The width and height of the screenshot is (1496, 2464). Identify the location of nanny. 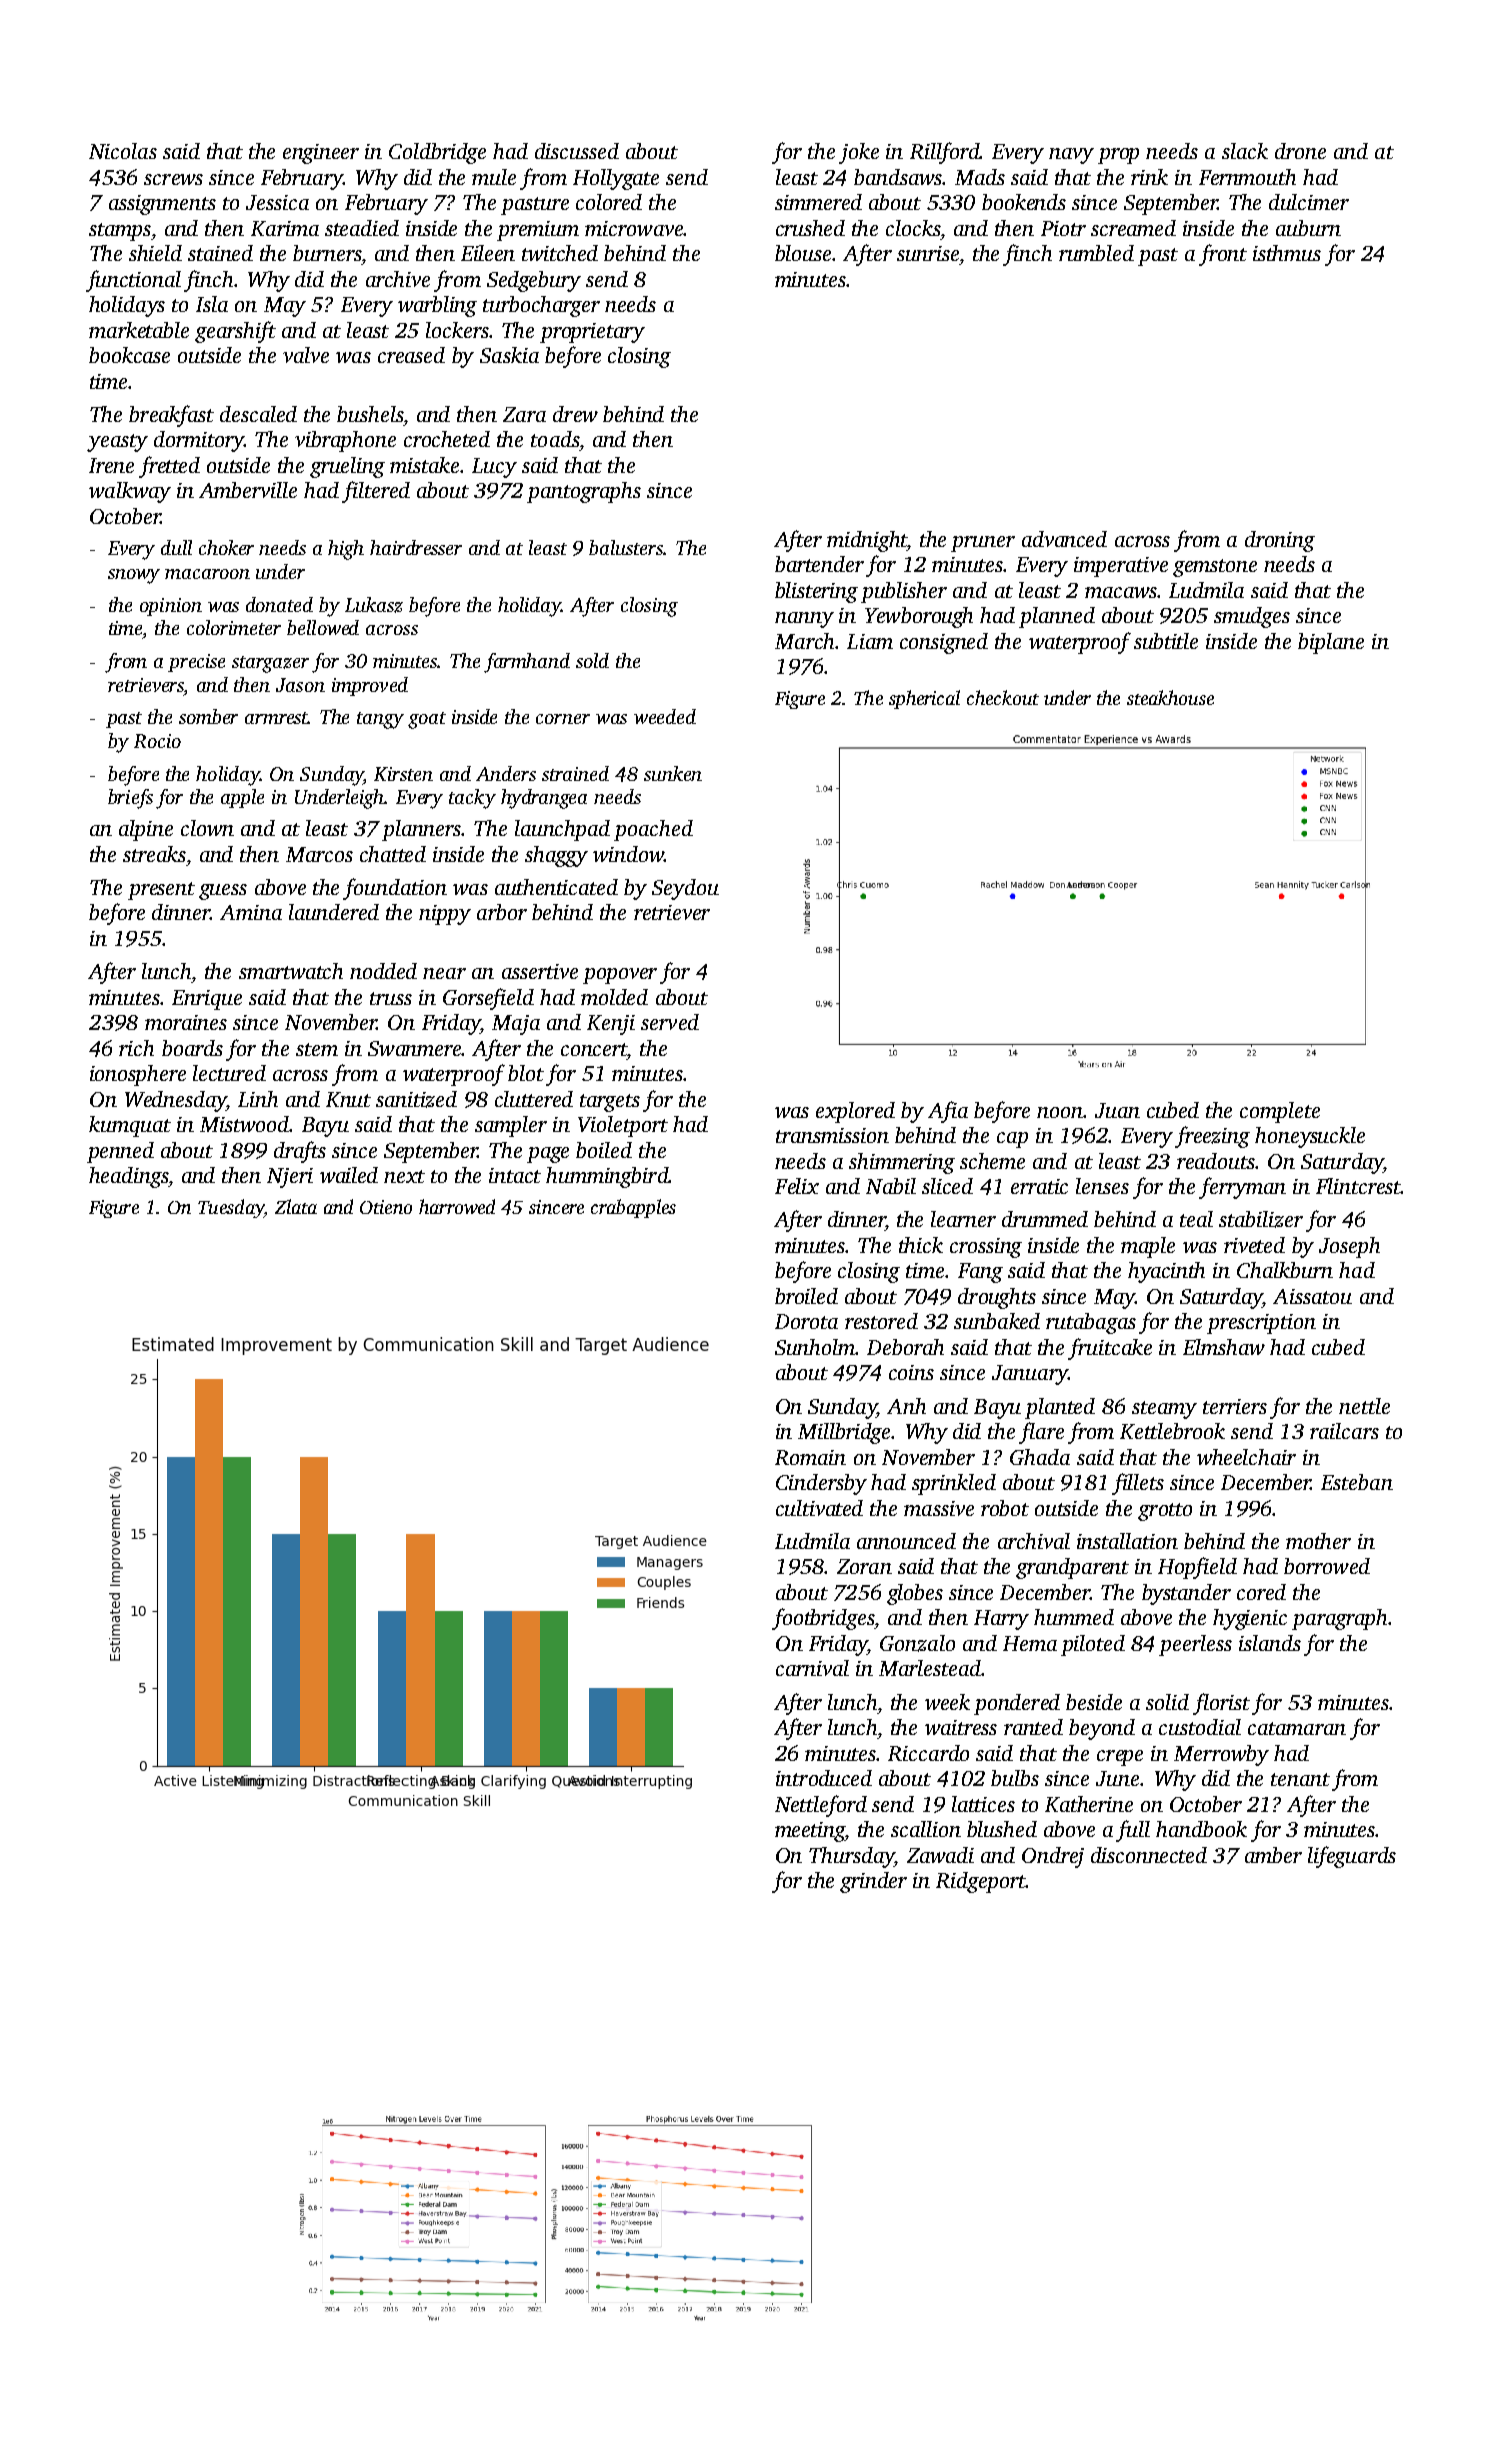
(804, 620).
